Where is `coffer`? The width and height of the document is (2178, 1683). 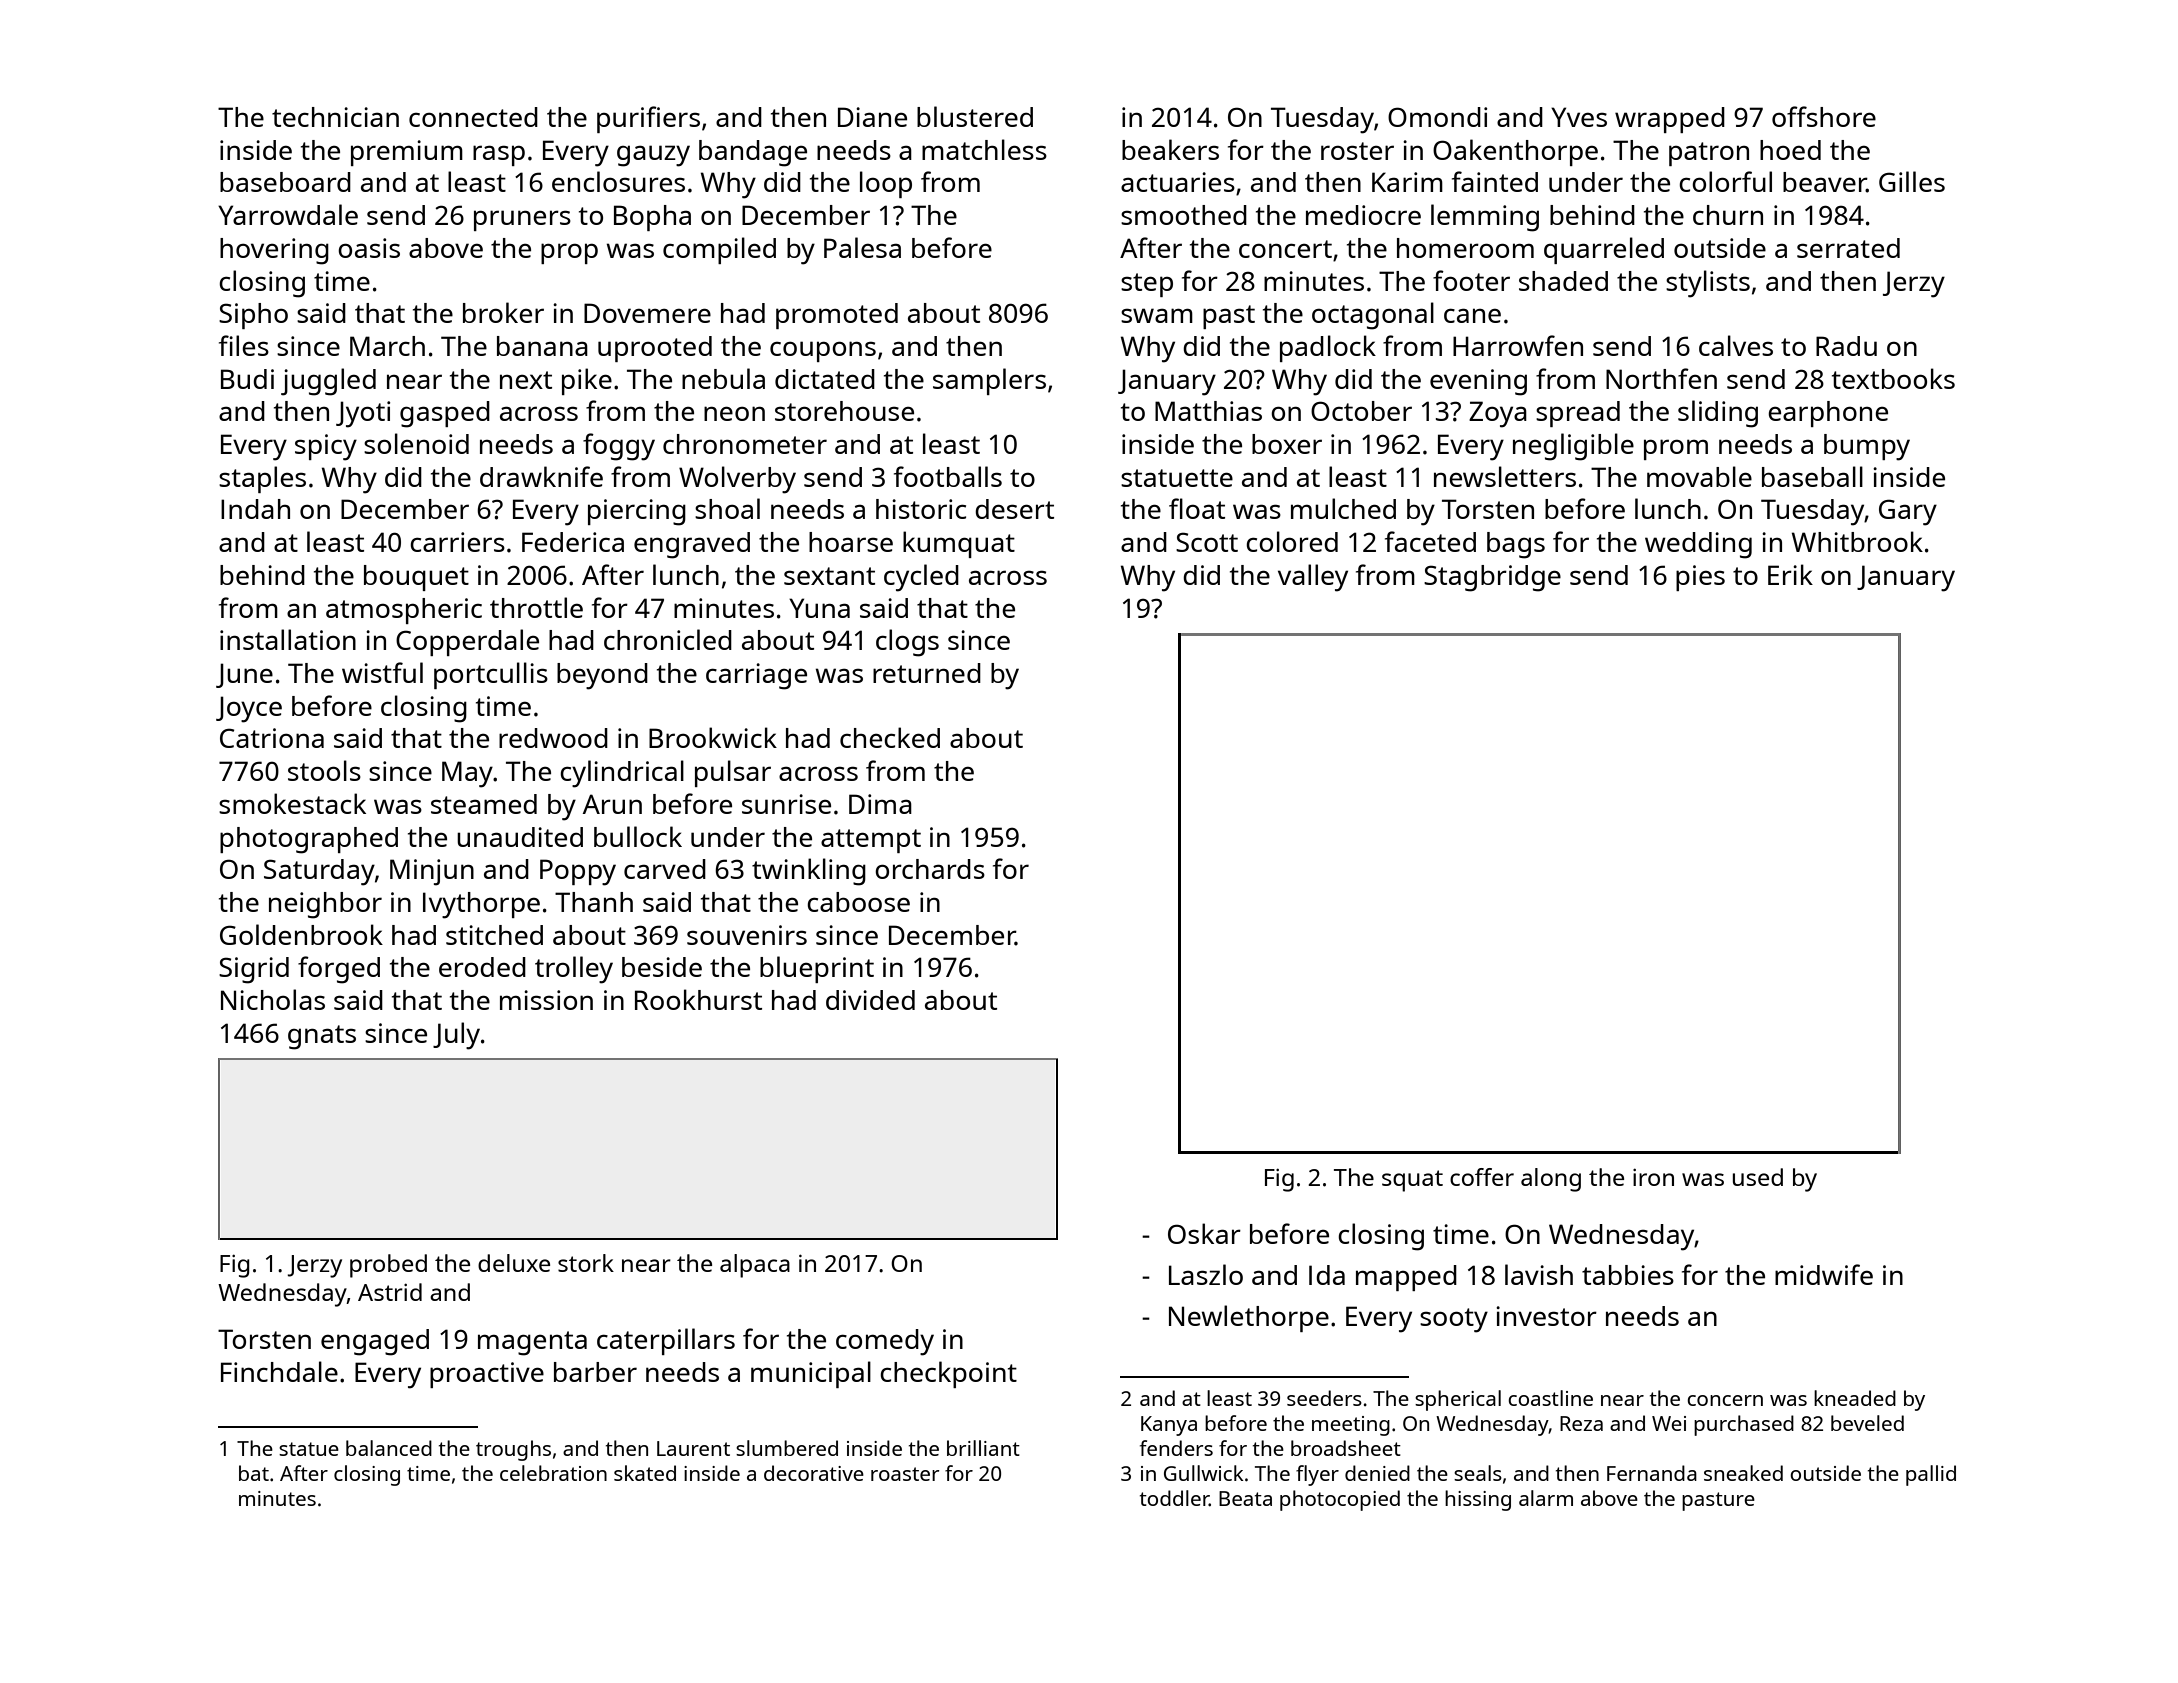 coffer is located at coordinates (1482, 1177).
